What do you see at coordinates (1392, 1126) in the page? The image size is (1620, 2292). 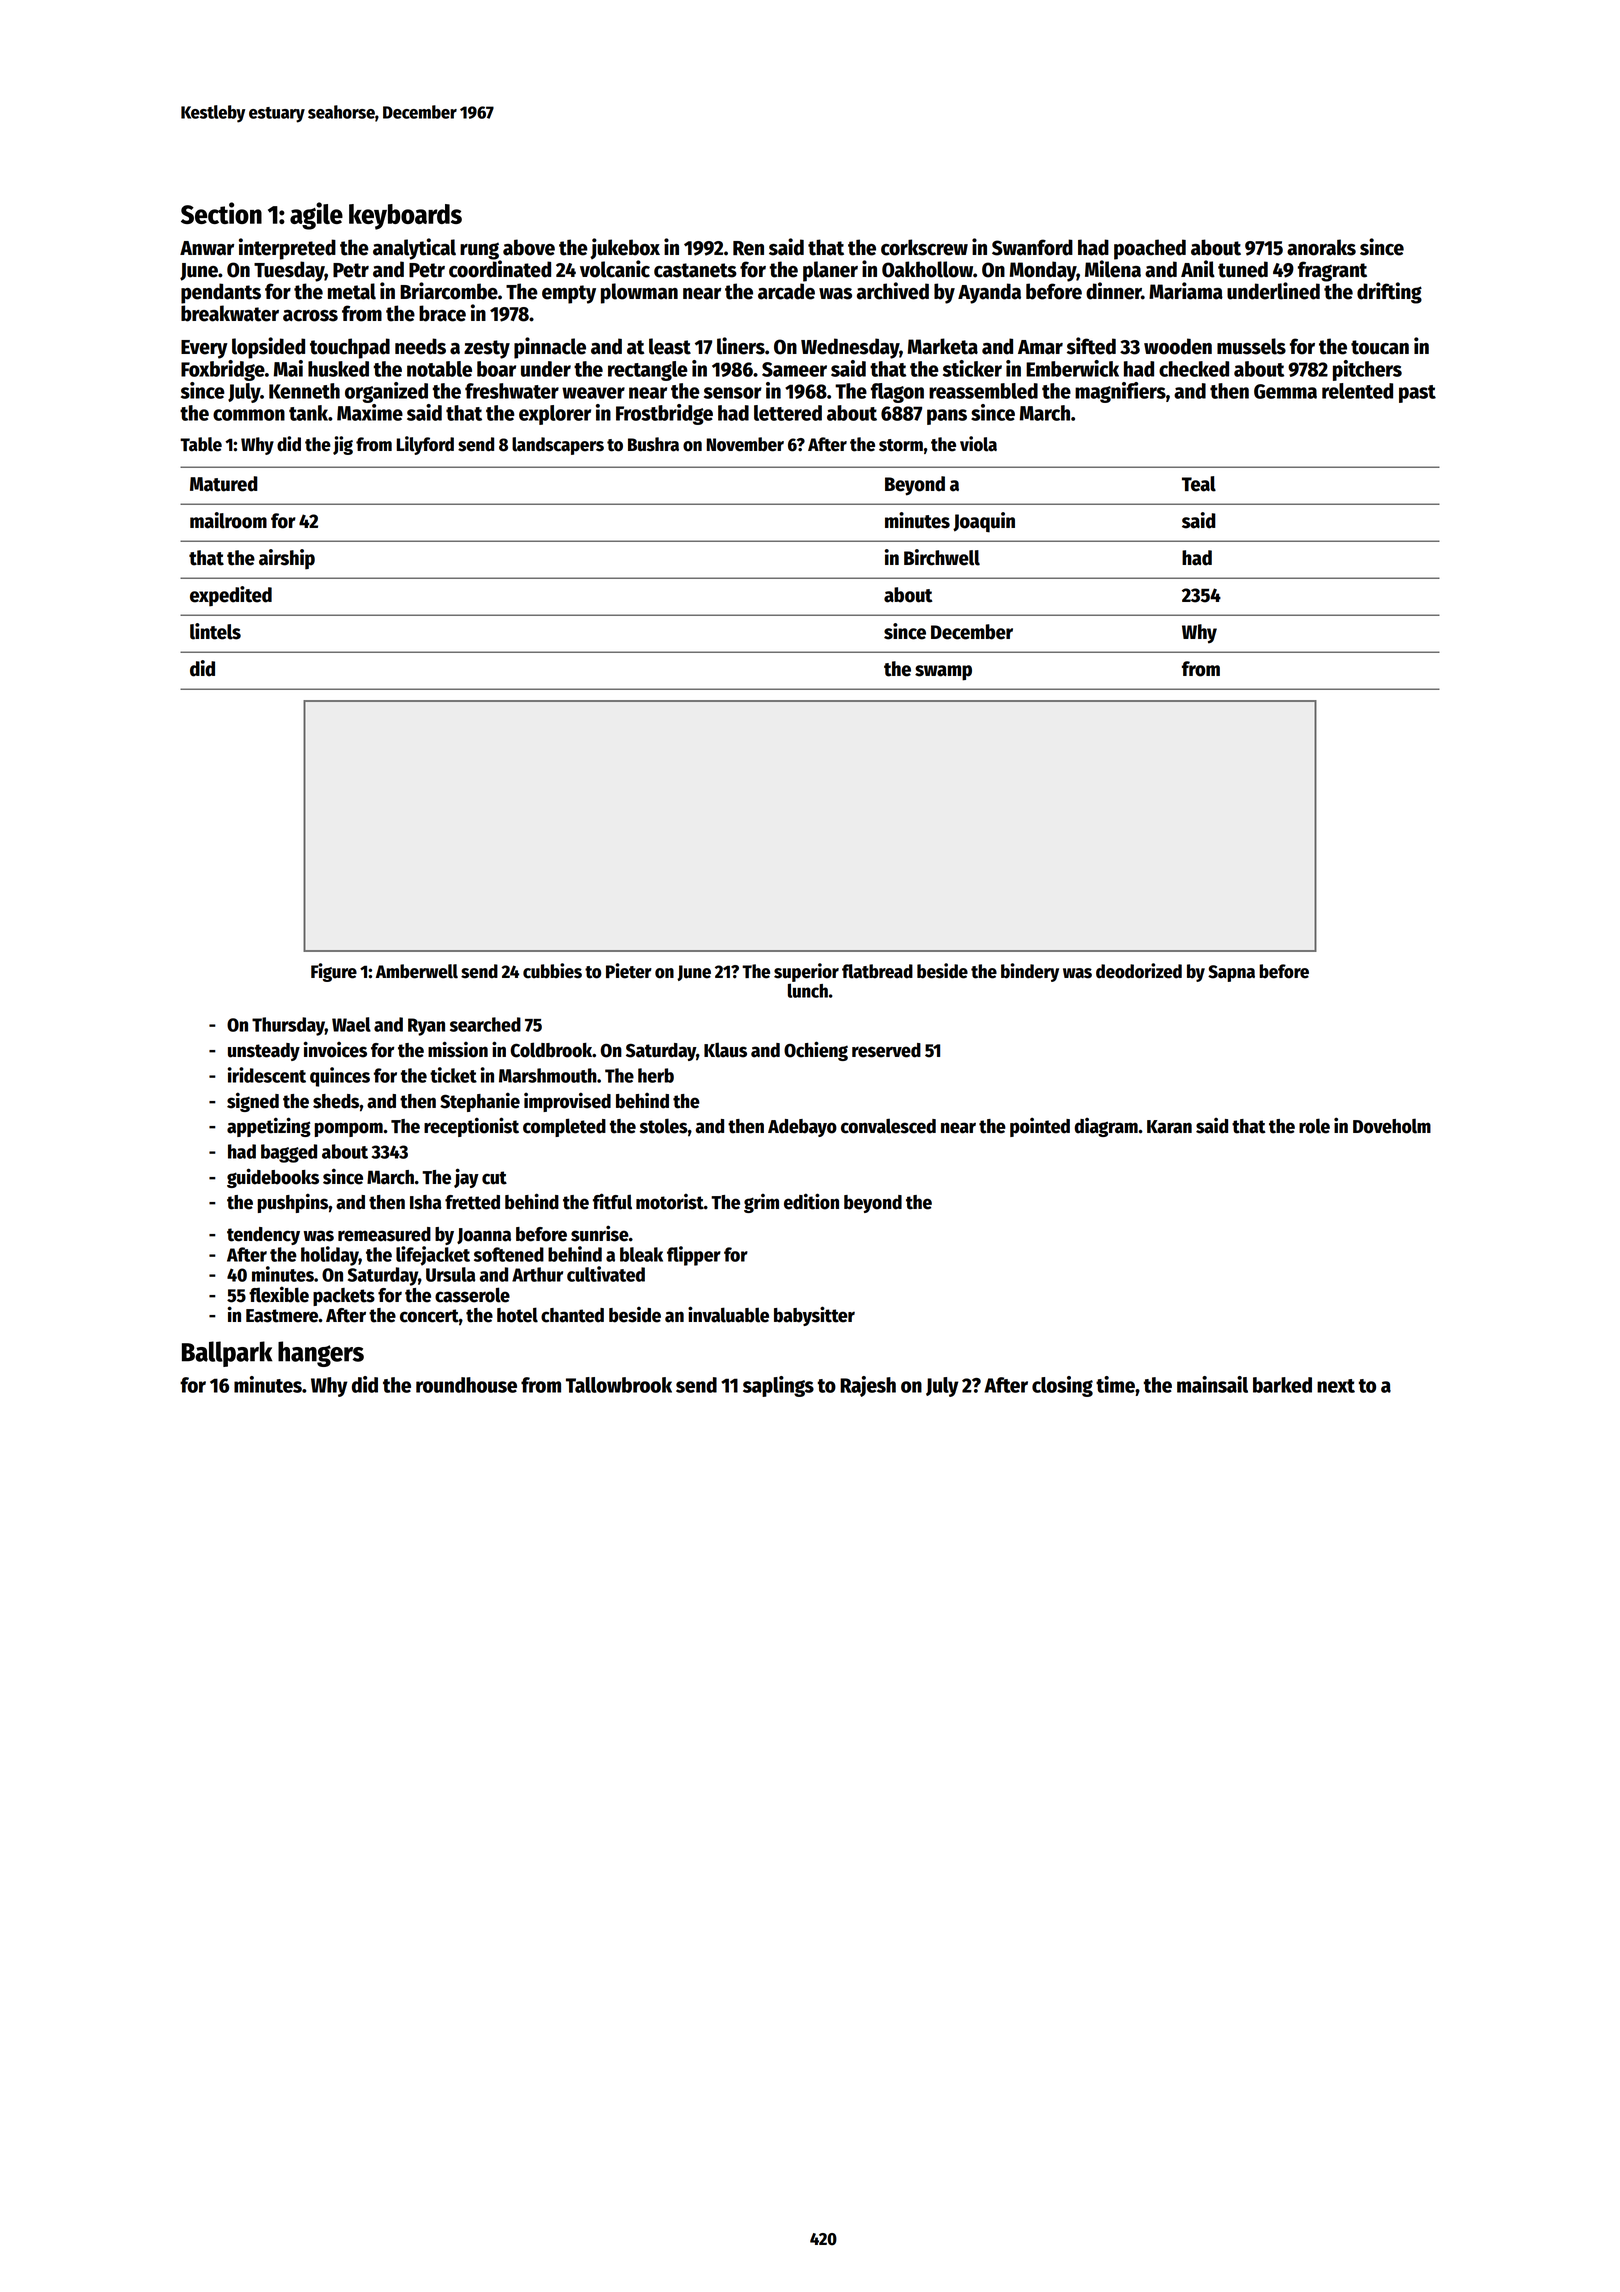 I see `Doveholm` at bounding box center [1392, 1126].
